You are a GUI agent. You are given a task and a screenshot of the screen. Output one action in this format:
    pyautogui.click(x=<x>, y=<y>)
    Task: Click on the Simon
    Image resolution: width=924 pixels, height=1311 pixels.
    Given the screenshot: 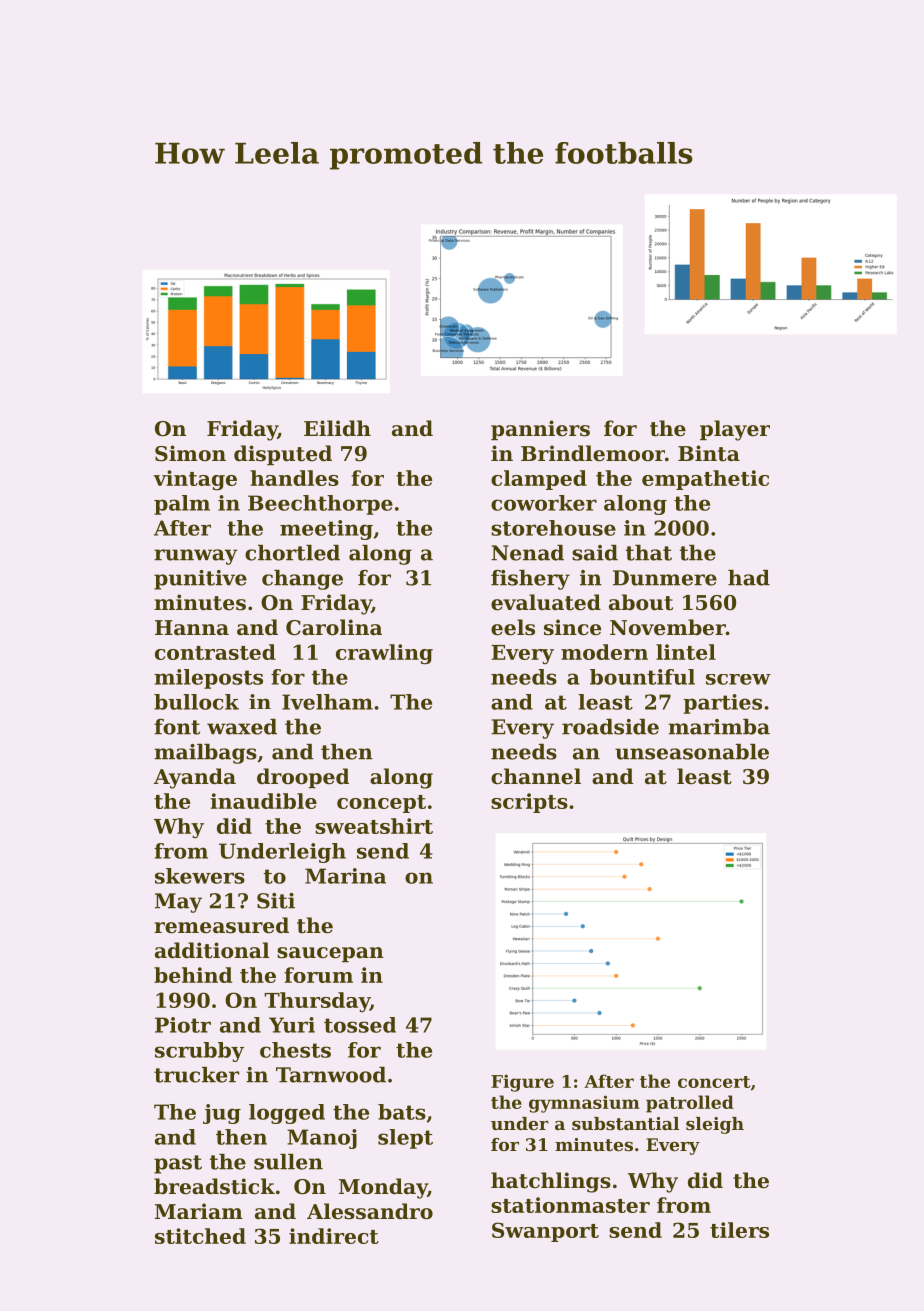 What is the action you would take?
    pyautogui.click(x=190, y=453)
